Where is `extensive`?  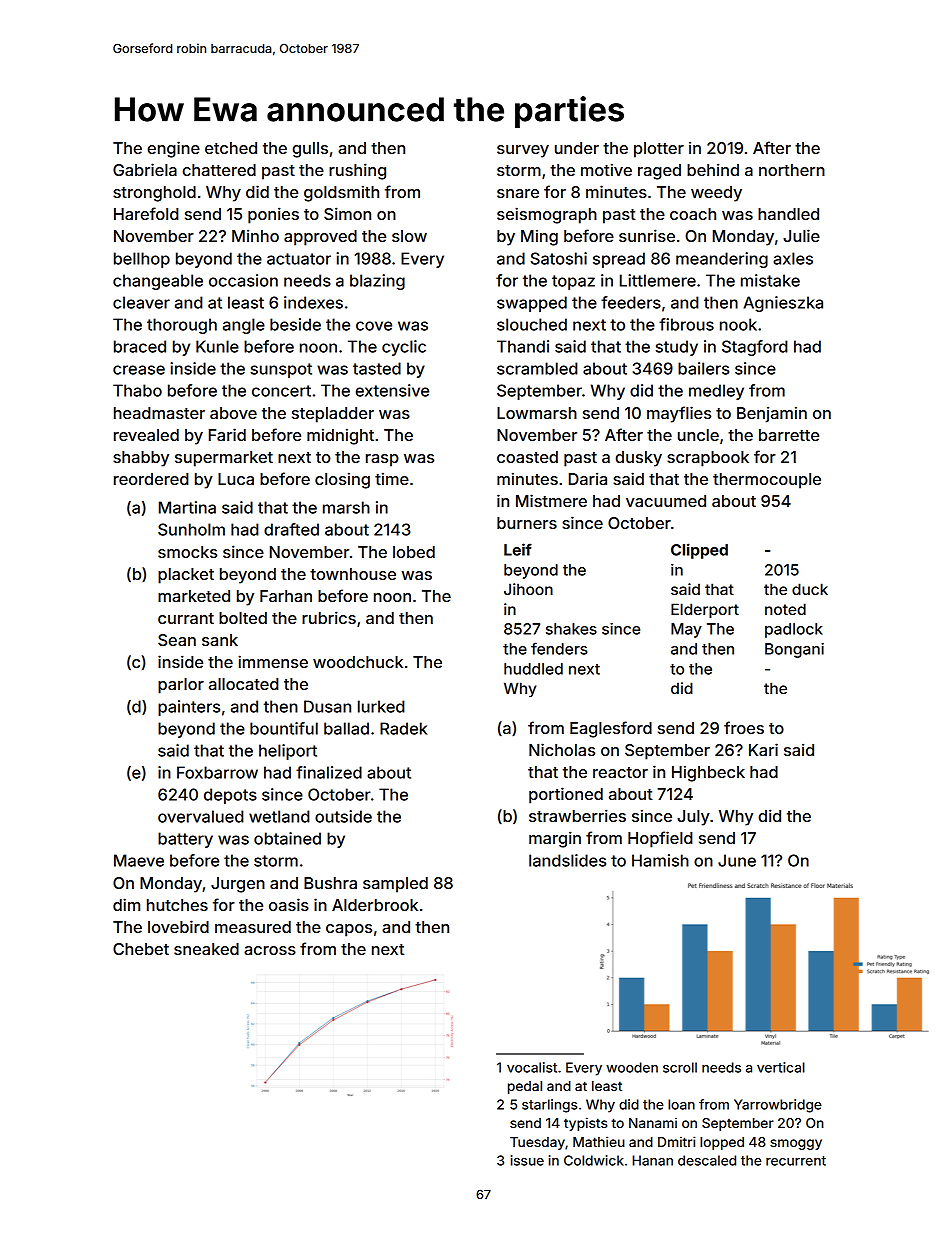 extensive is located at coordinates (392, 390).
